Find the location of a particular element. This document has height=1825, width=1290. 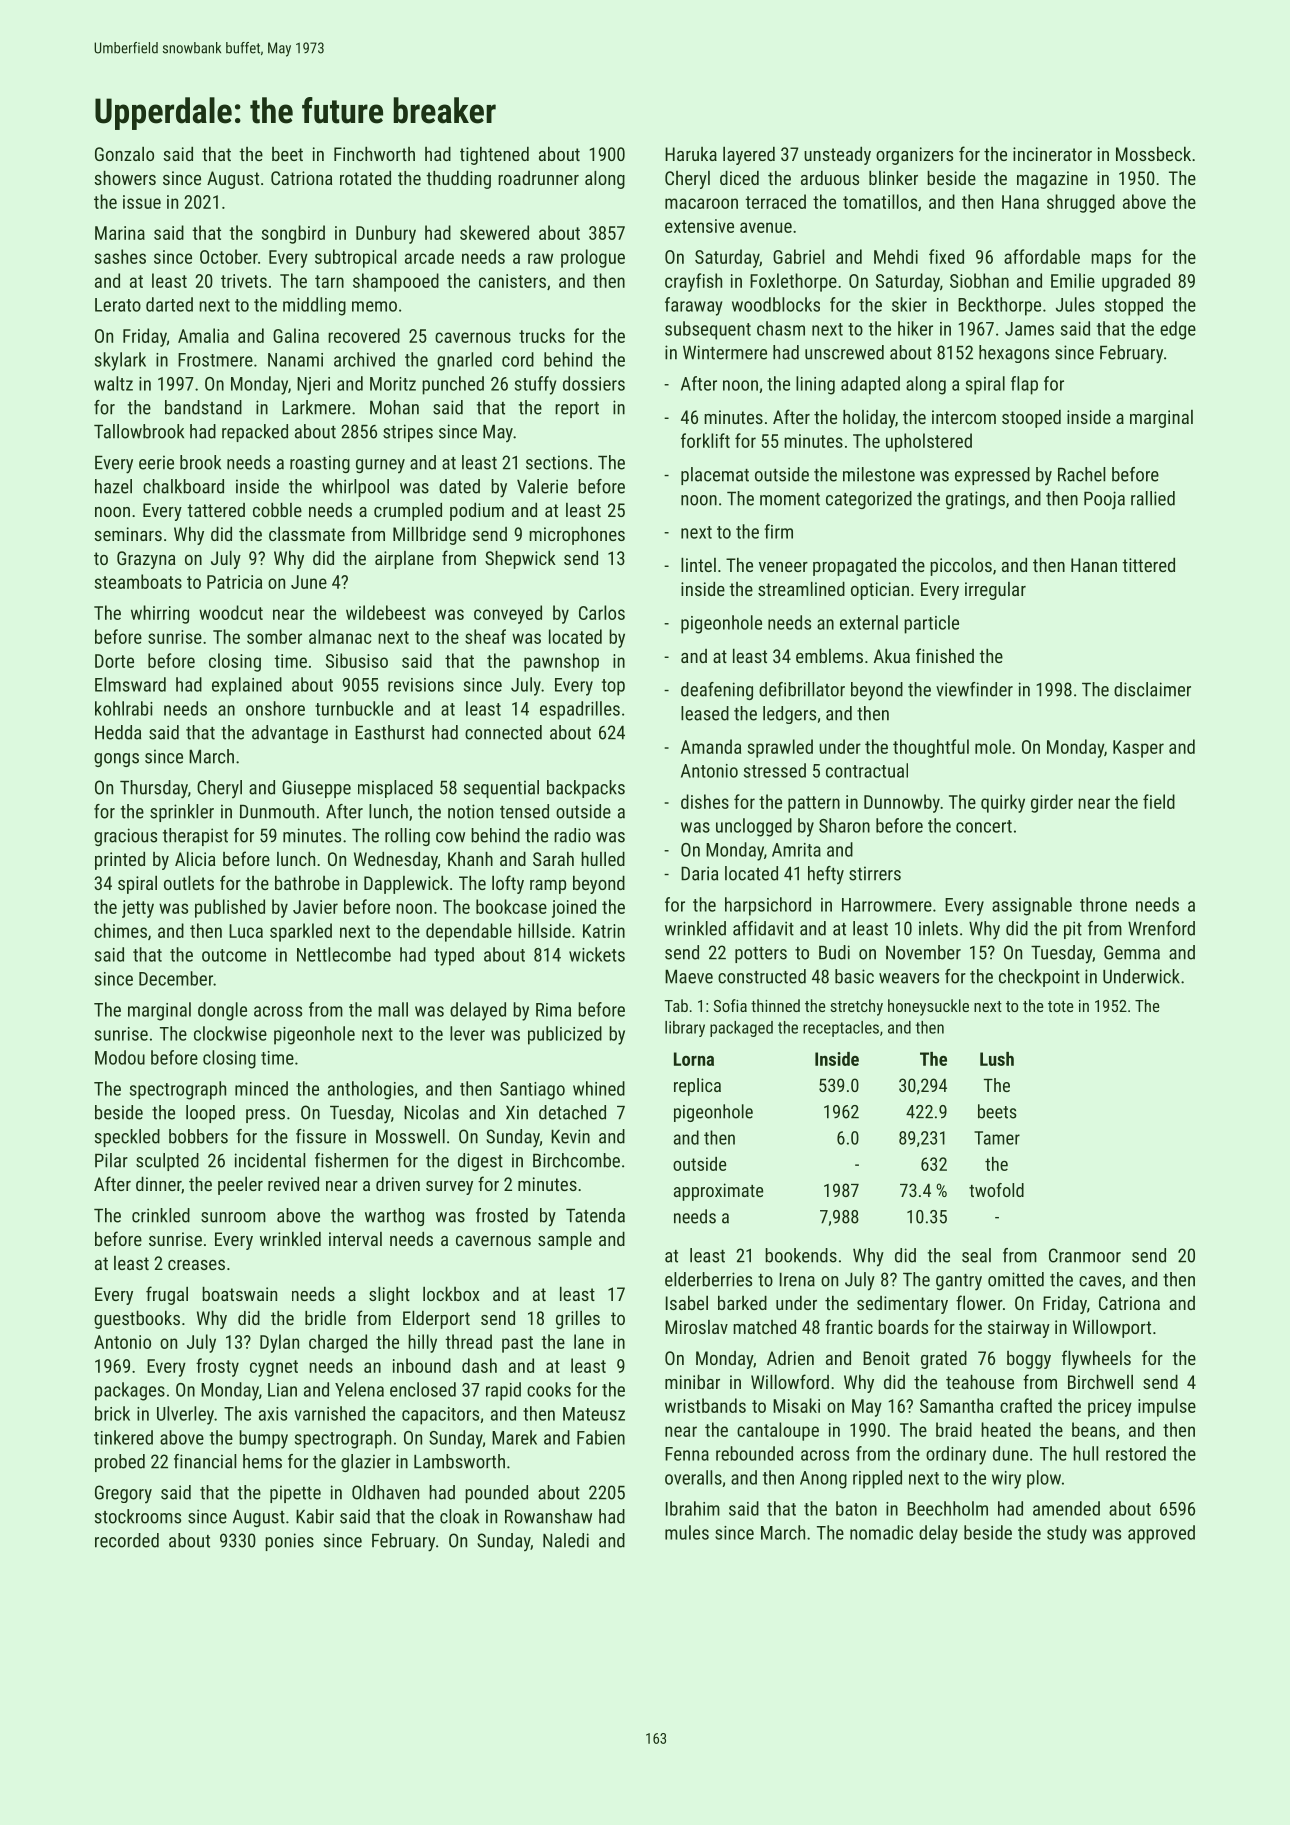

study is located at coordinates (1067, 1534).
